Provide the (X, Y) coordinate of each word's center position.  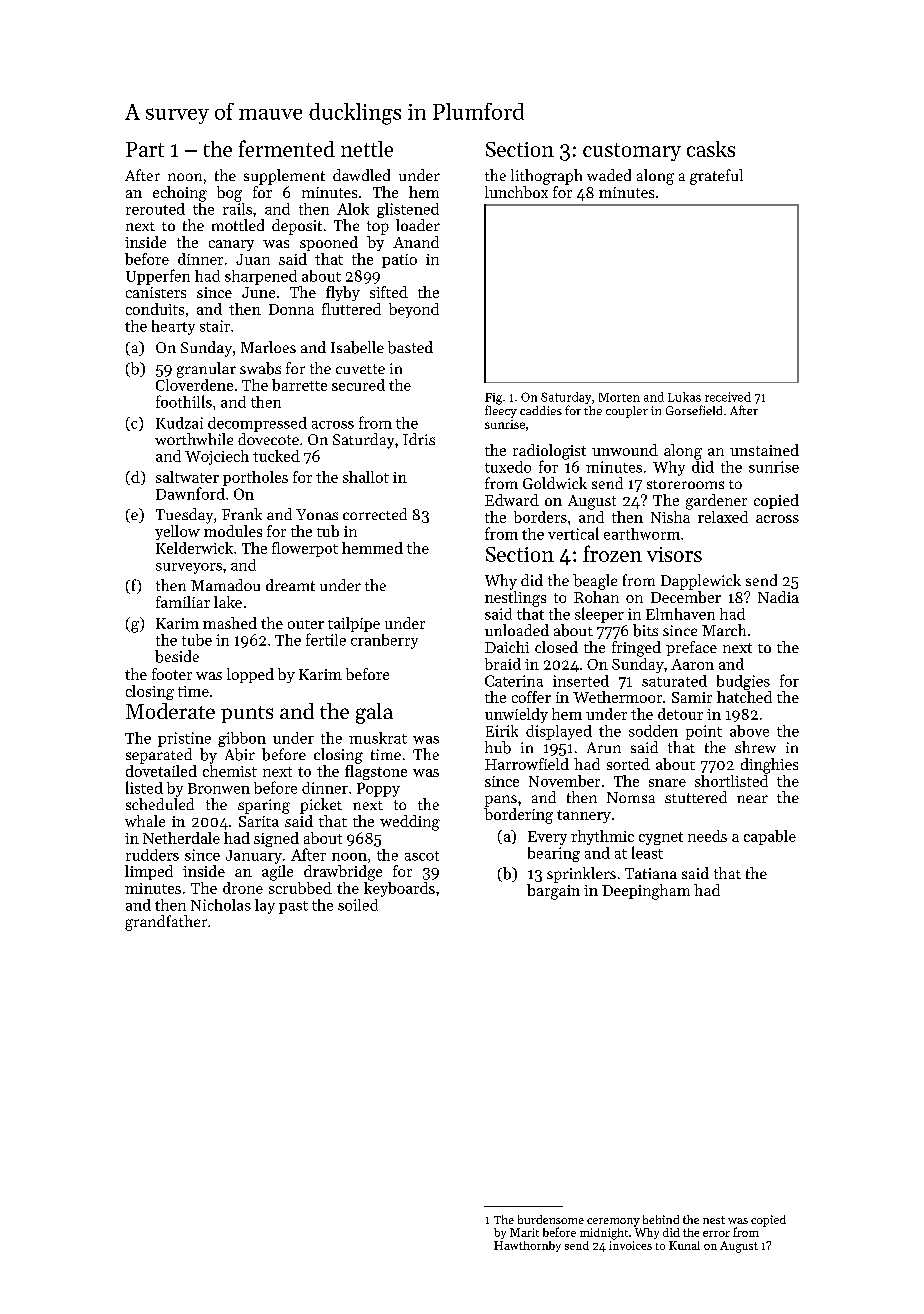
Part (145, 149)
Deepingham (646, 892)
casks (711, 149)
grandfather (166, 923)
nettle (367, 149)
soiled (358, 905)
